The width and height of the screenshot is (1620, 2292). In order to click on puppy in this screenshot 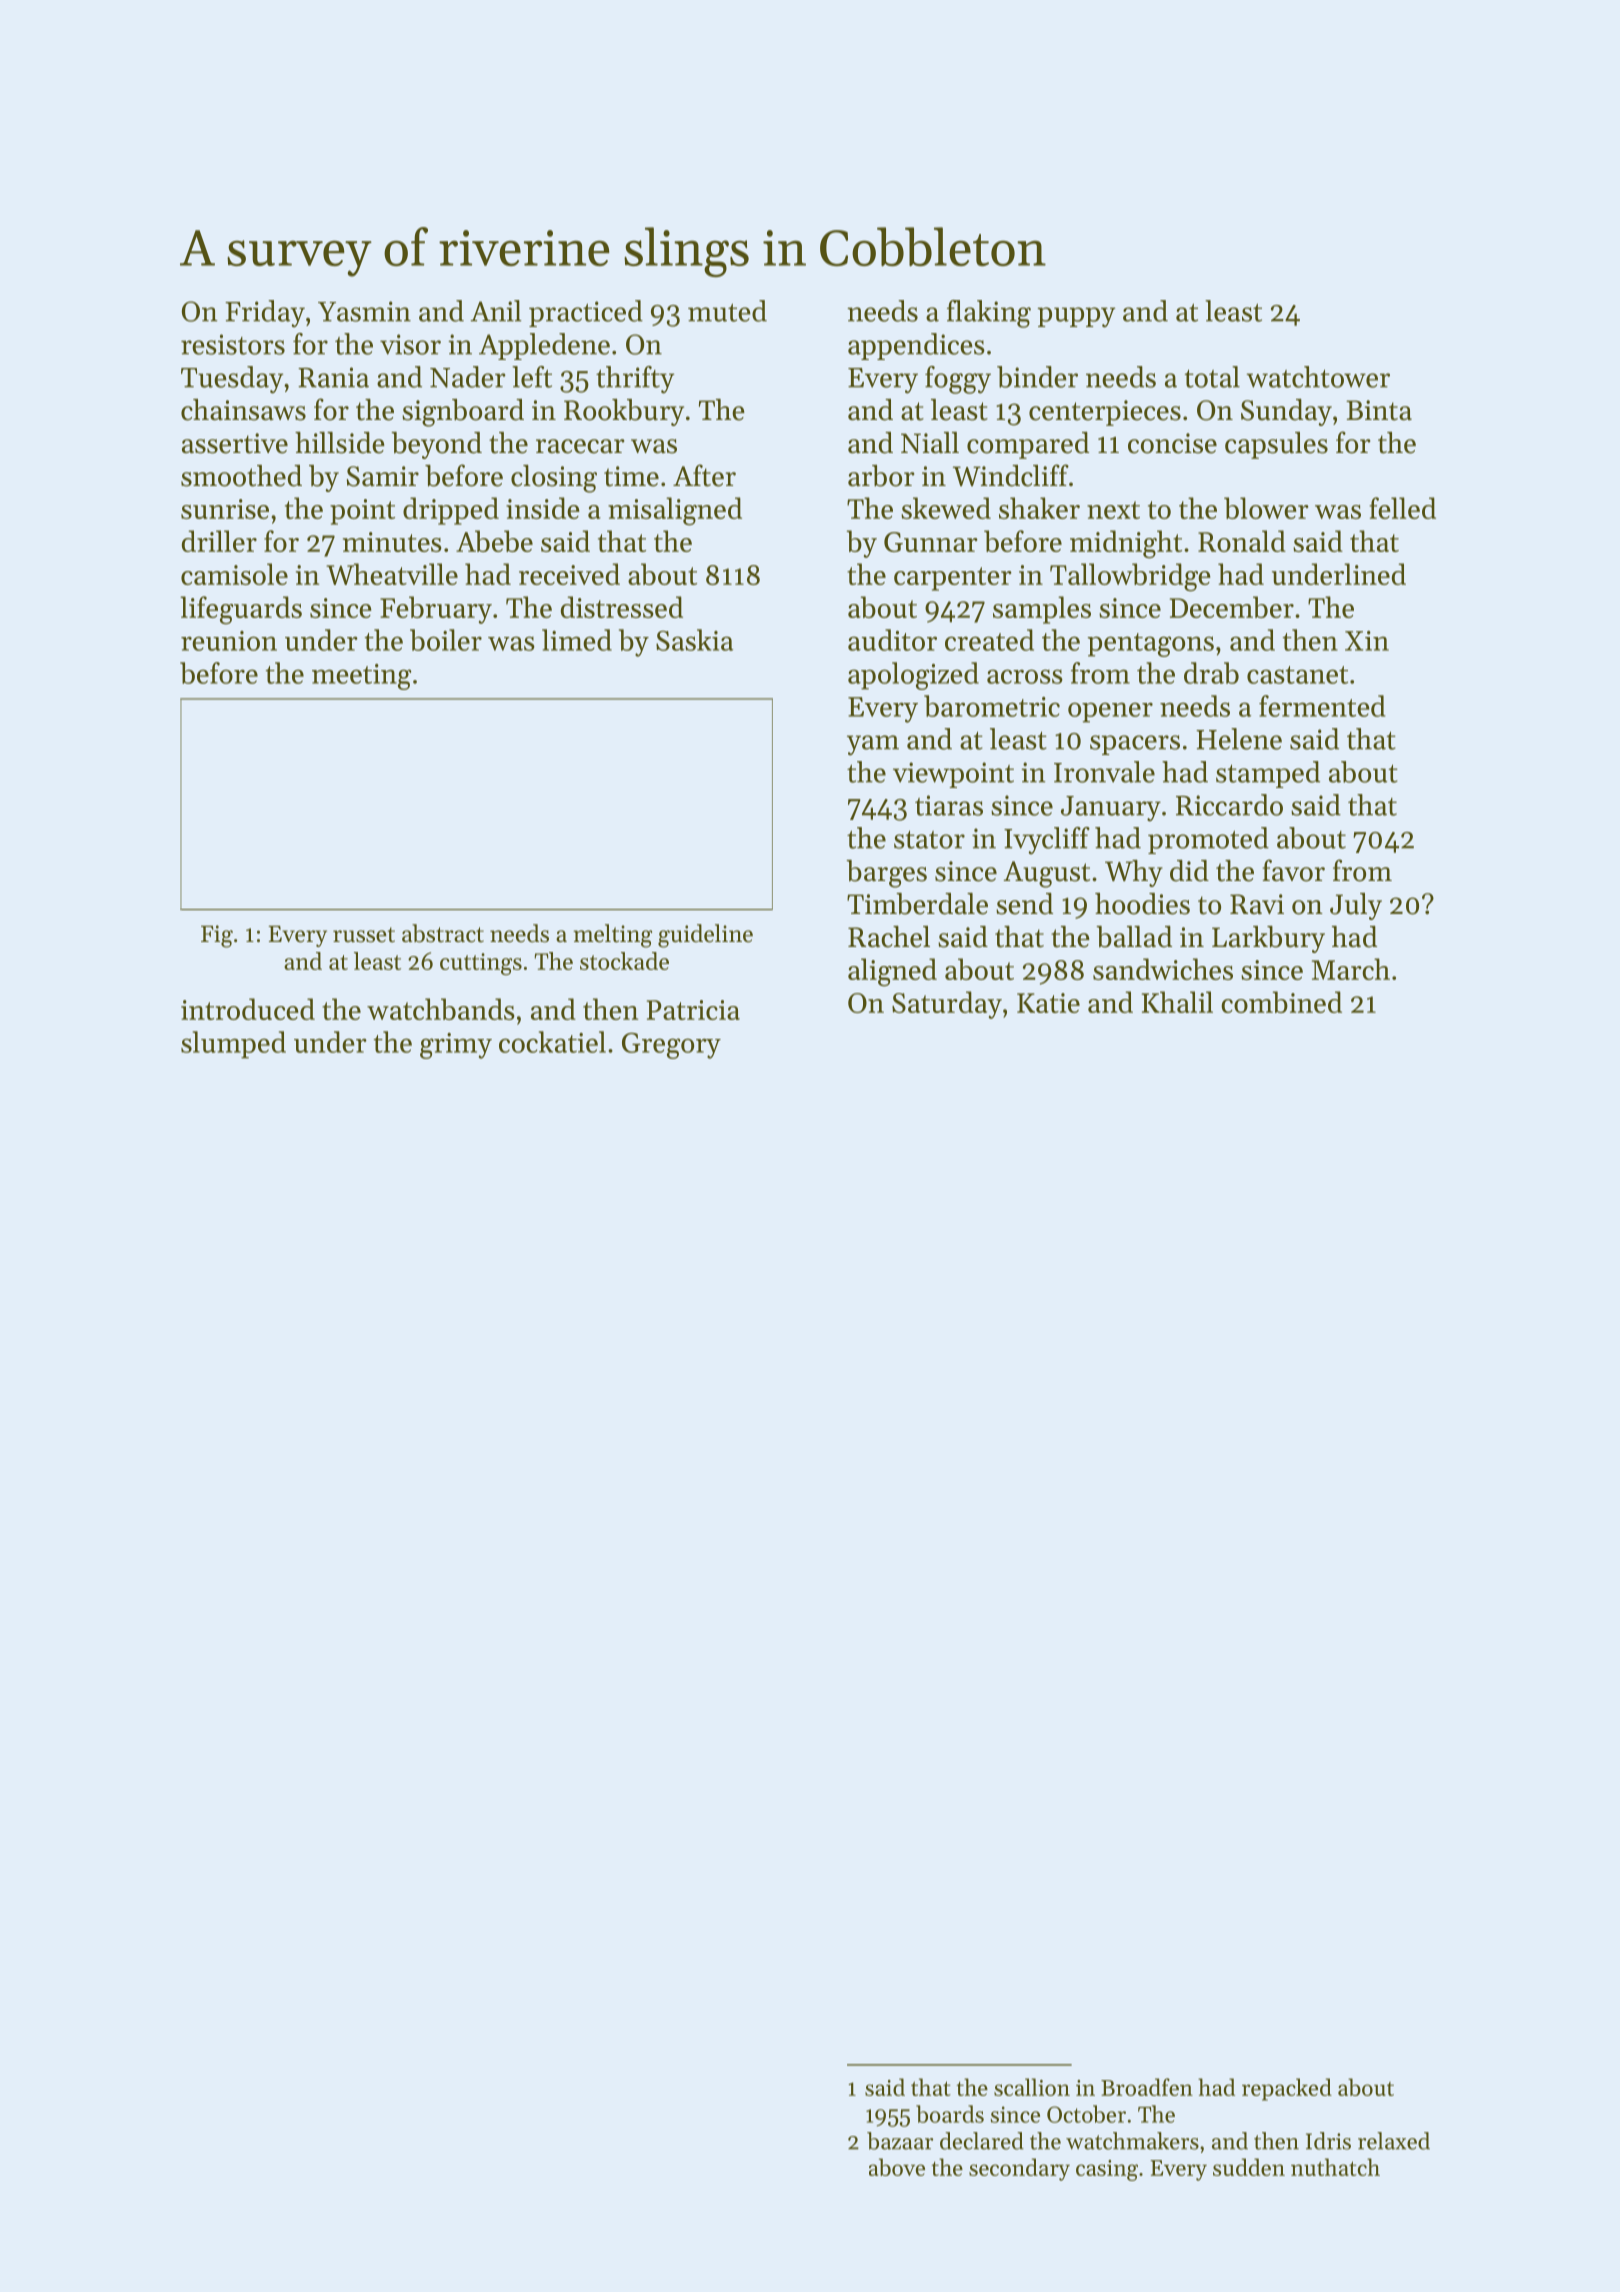, I will do `click(1076, 317)`.
